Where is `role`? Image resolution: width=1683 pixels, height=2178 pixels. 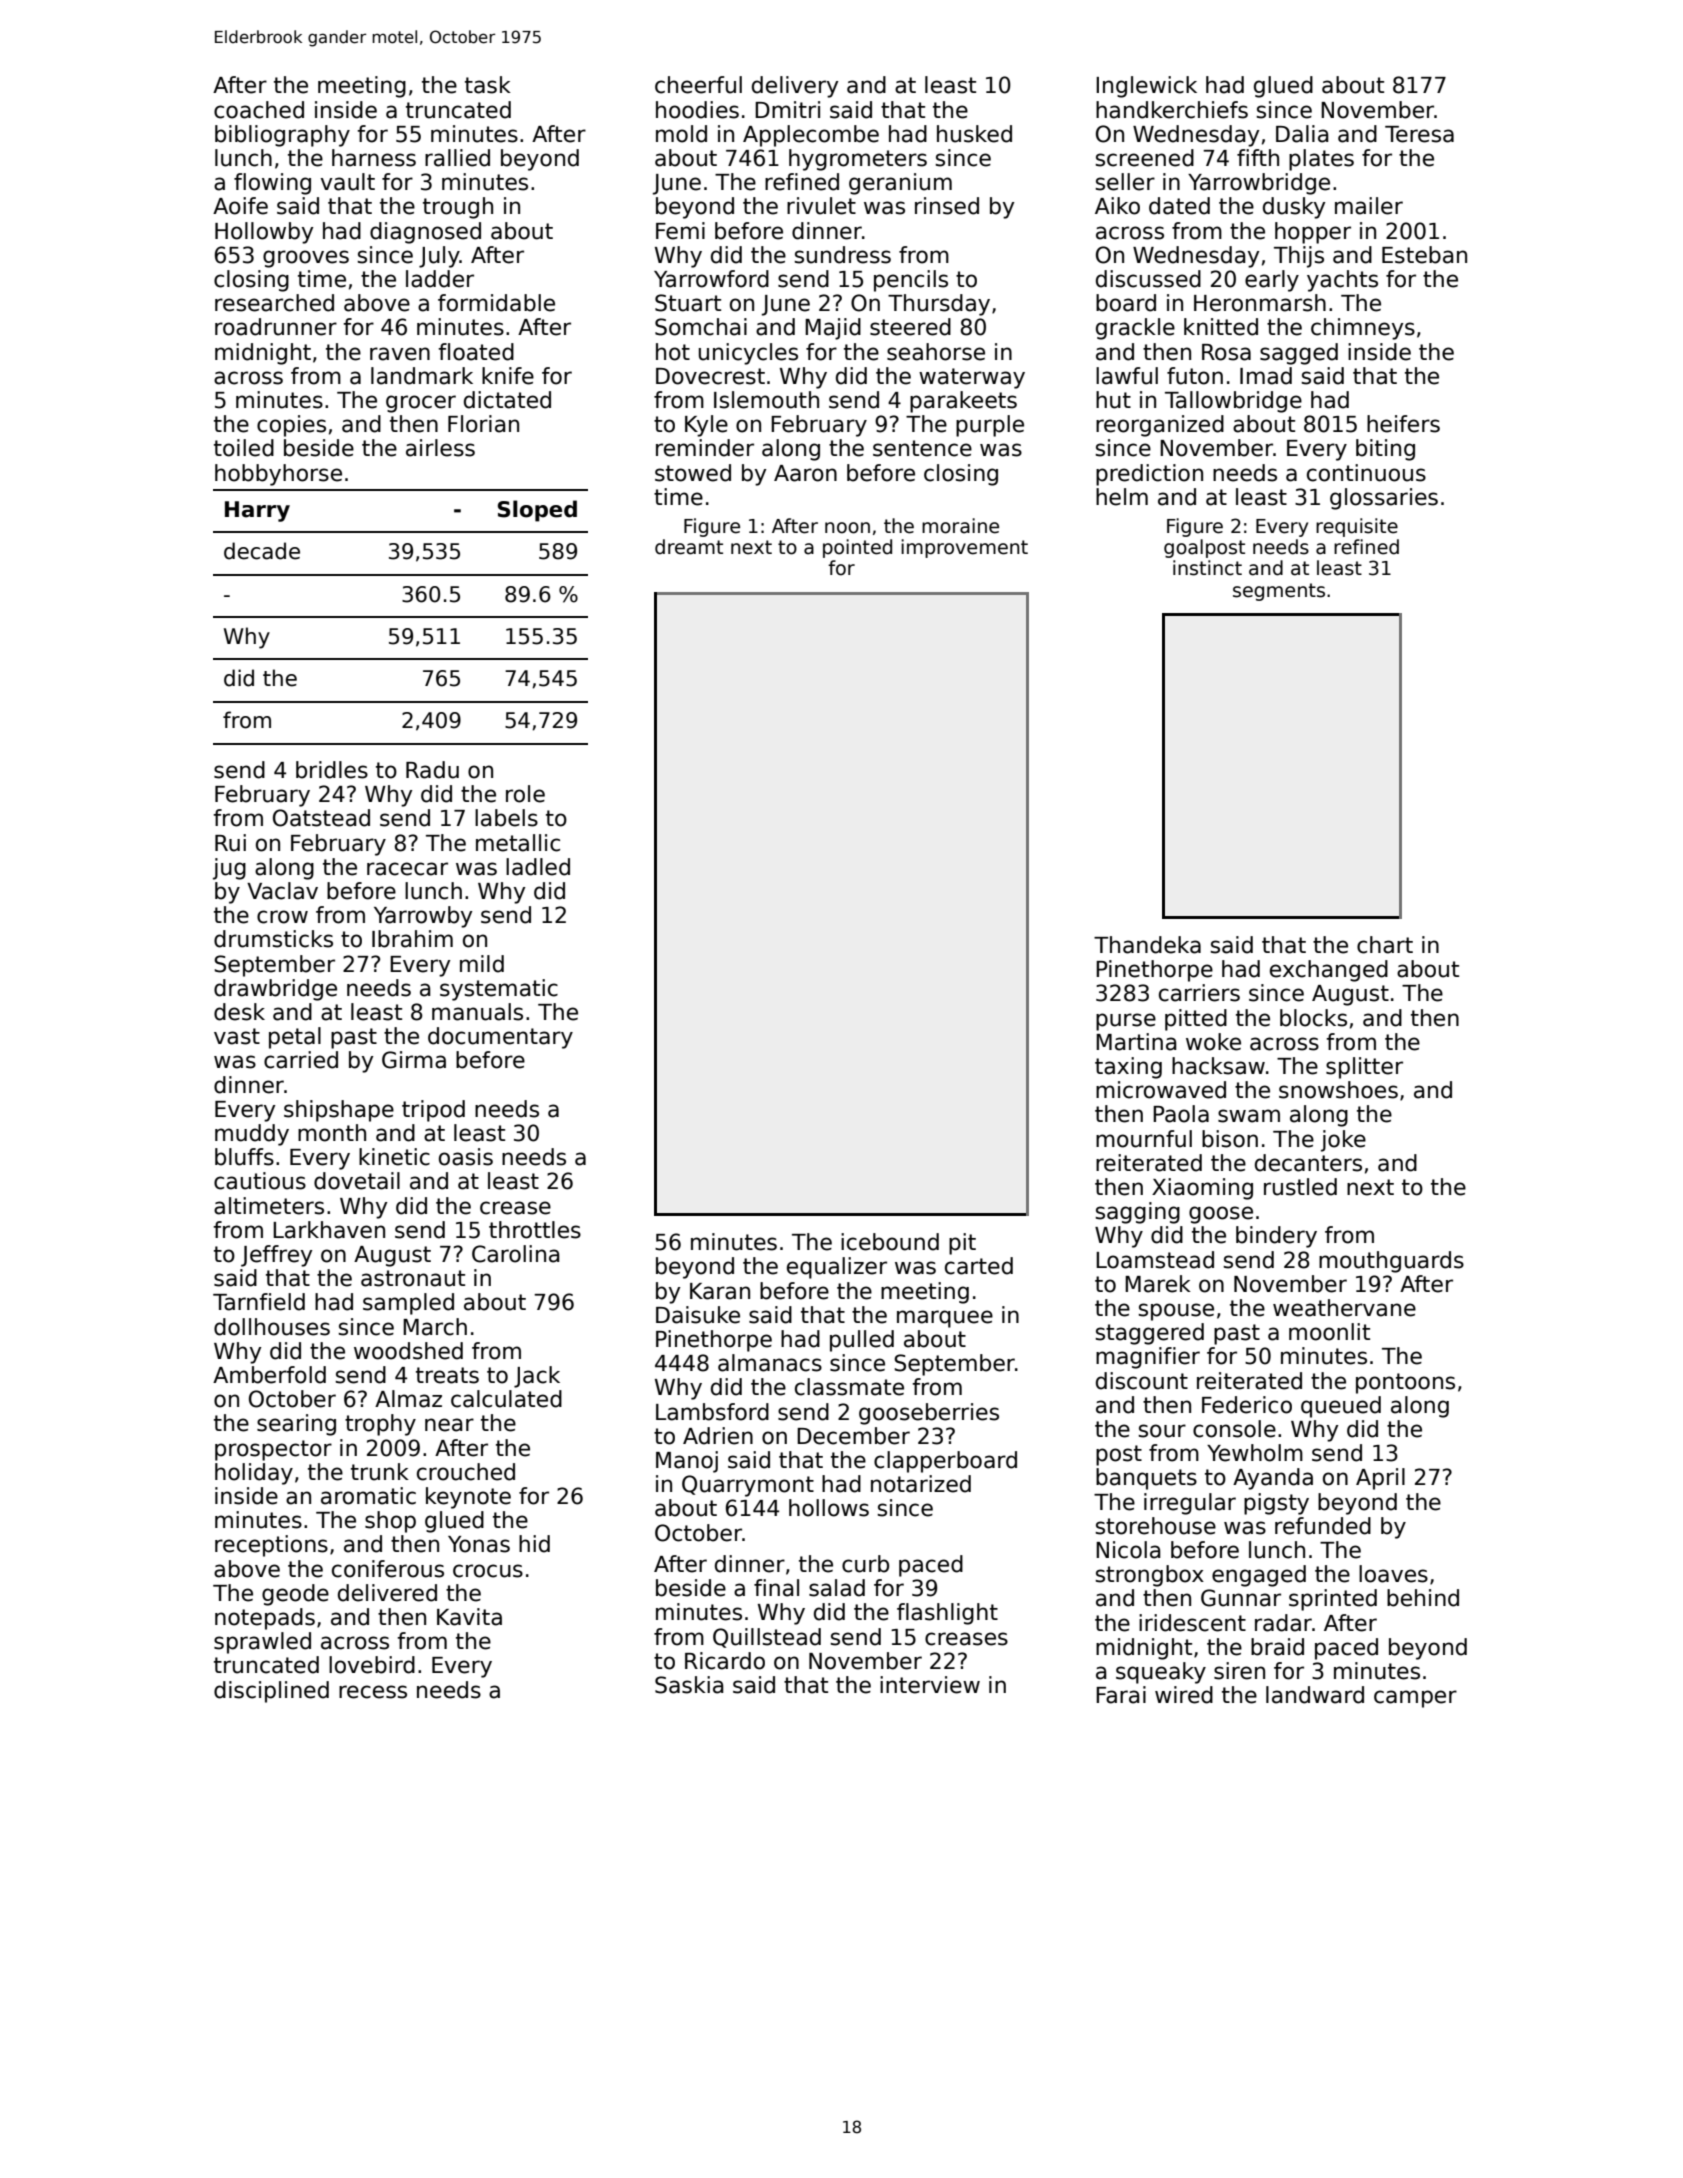 role is located at coordinates (525, 794).
